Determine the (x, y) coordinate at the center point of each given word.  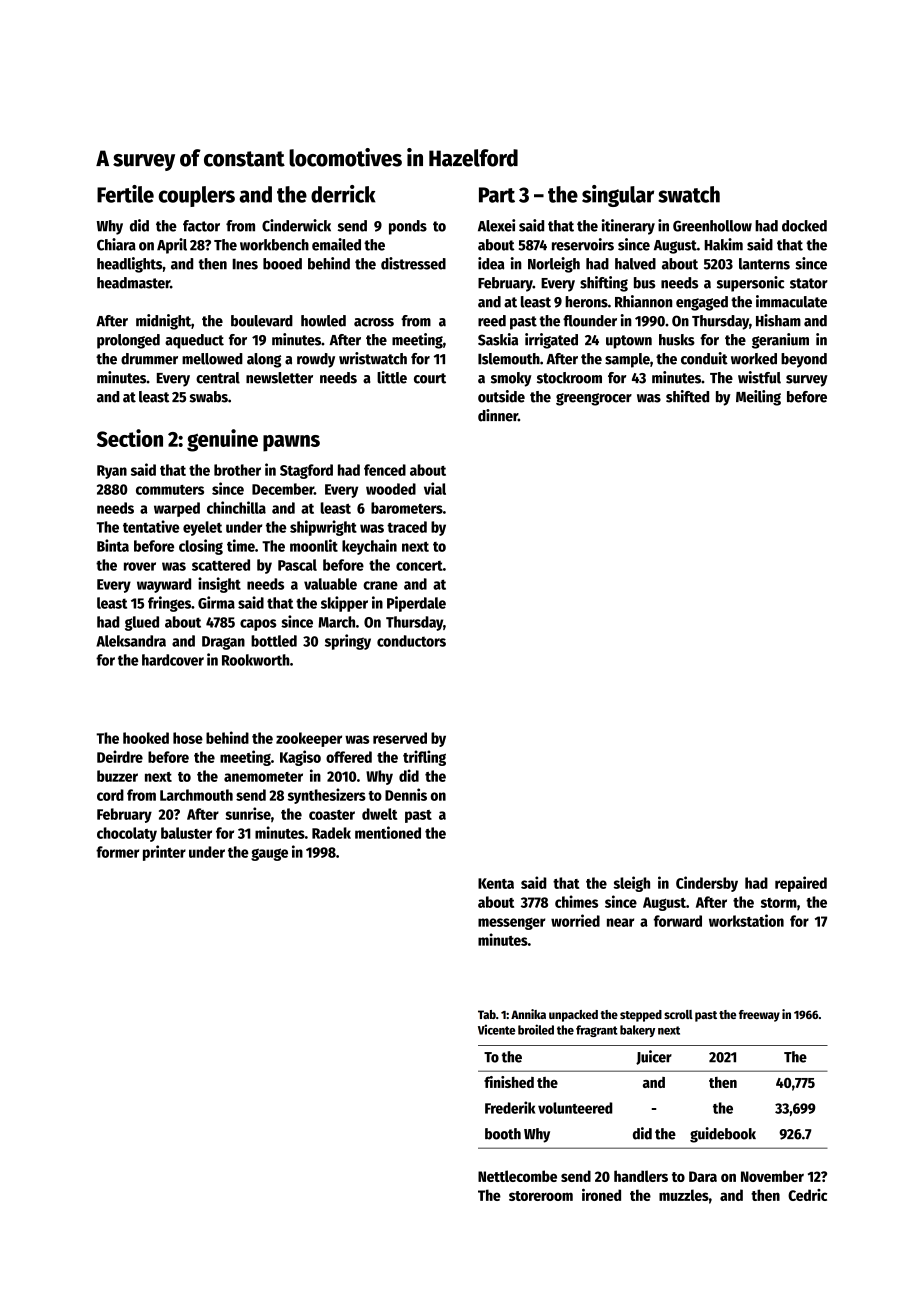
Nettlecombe (517, 1176)
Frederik (510, 1107)
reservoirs (583, 244)
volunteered (575, 1108)
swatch (689, 194)
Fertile (125, 194)
